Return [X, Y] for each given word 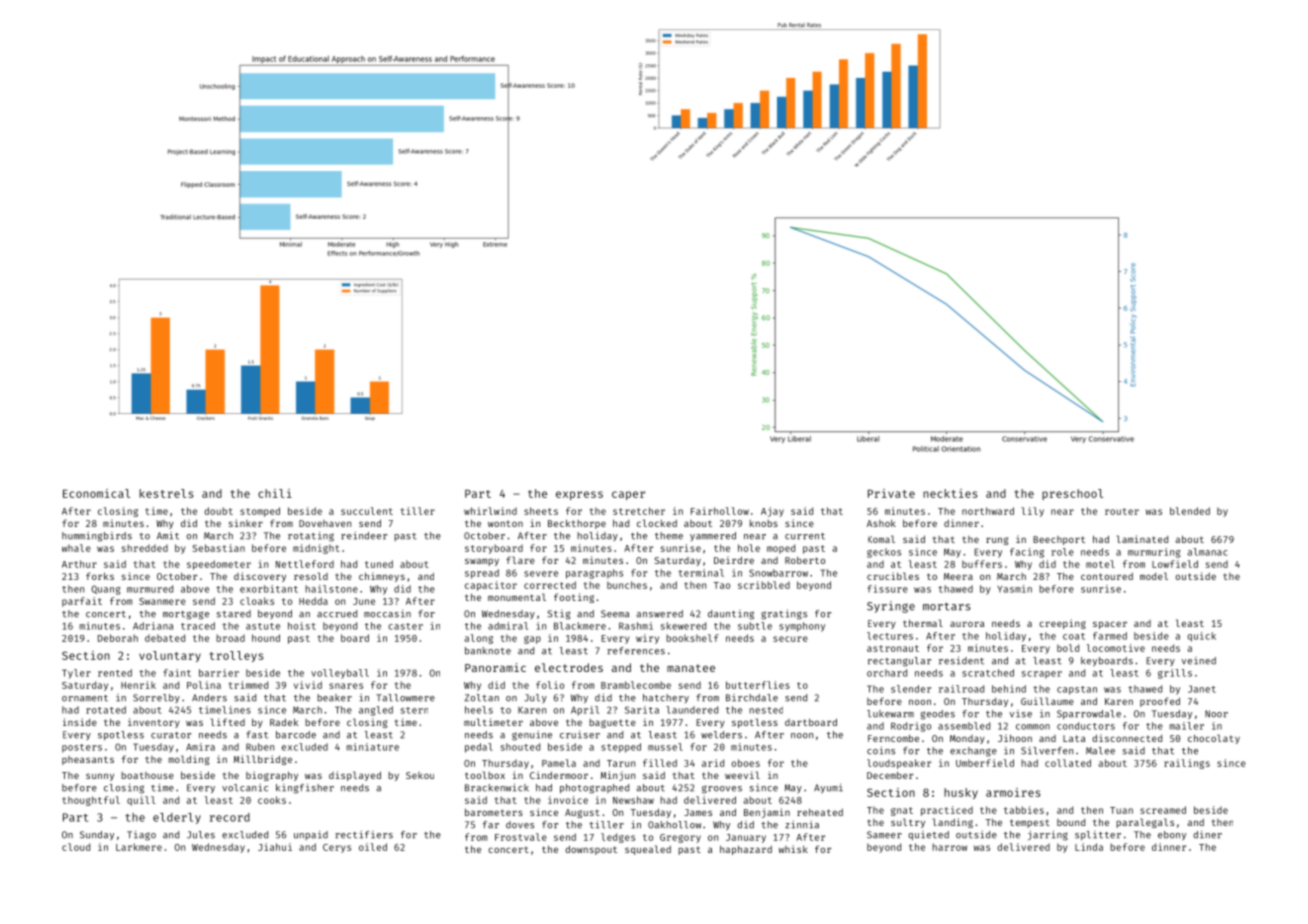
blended [1190, 511]
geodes [938, 715]
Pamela [559, 763]
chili [275, 493]
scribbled [764, 585]
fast [257, 735]
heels [479, 710]
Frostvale [521, 837]
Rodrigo [911, 727]
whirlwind [490, 511]
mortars [947, 606]
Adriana [153, 626]
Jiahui [275, 847]
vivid [308, 685]
